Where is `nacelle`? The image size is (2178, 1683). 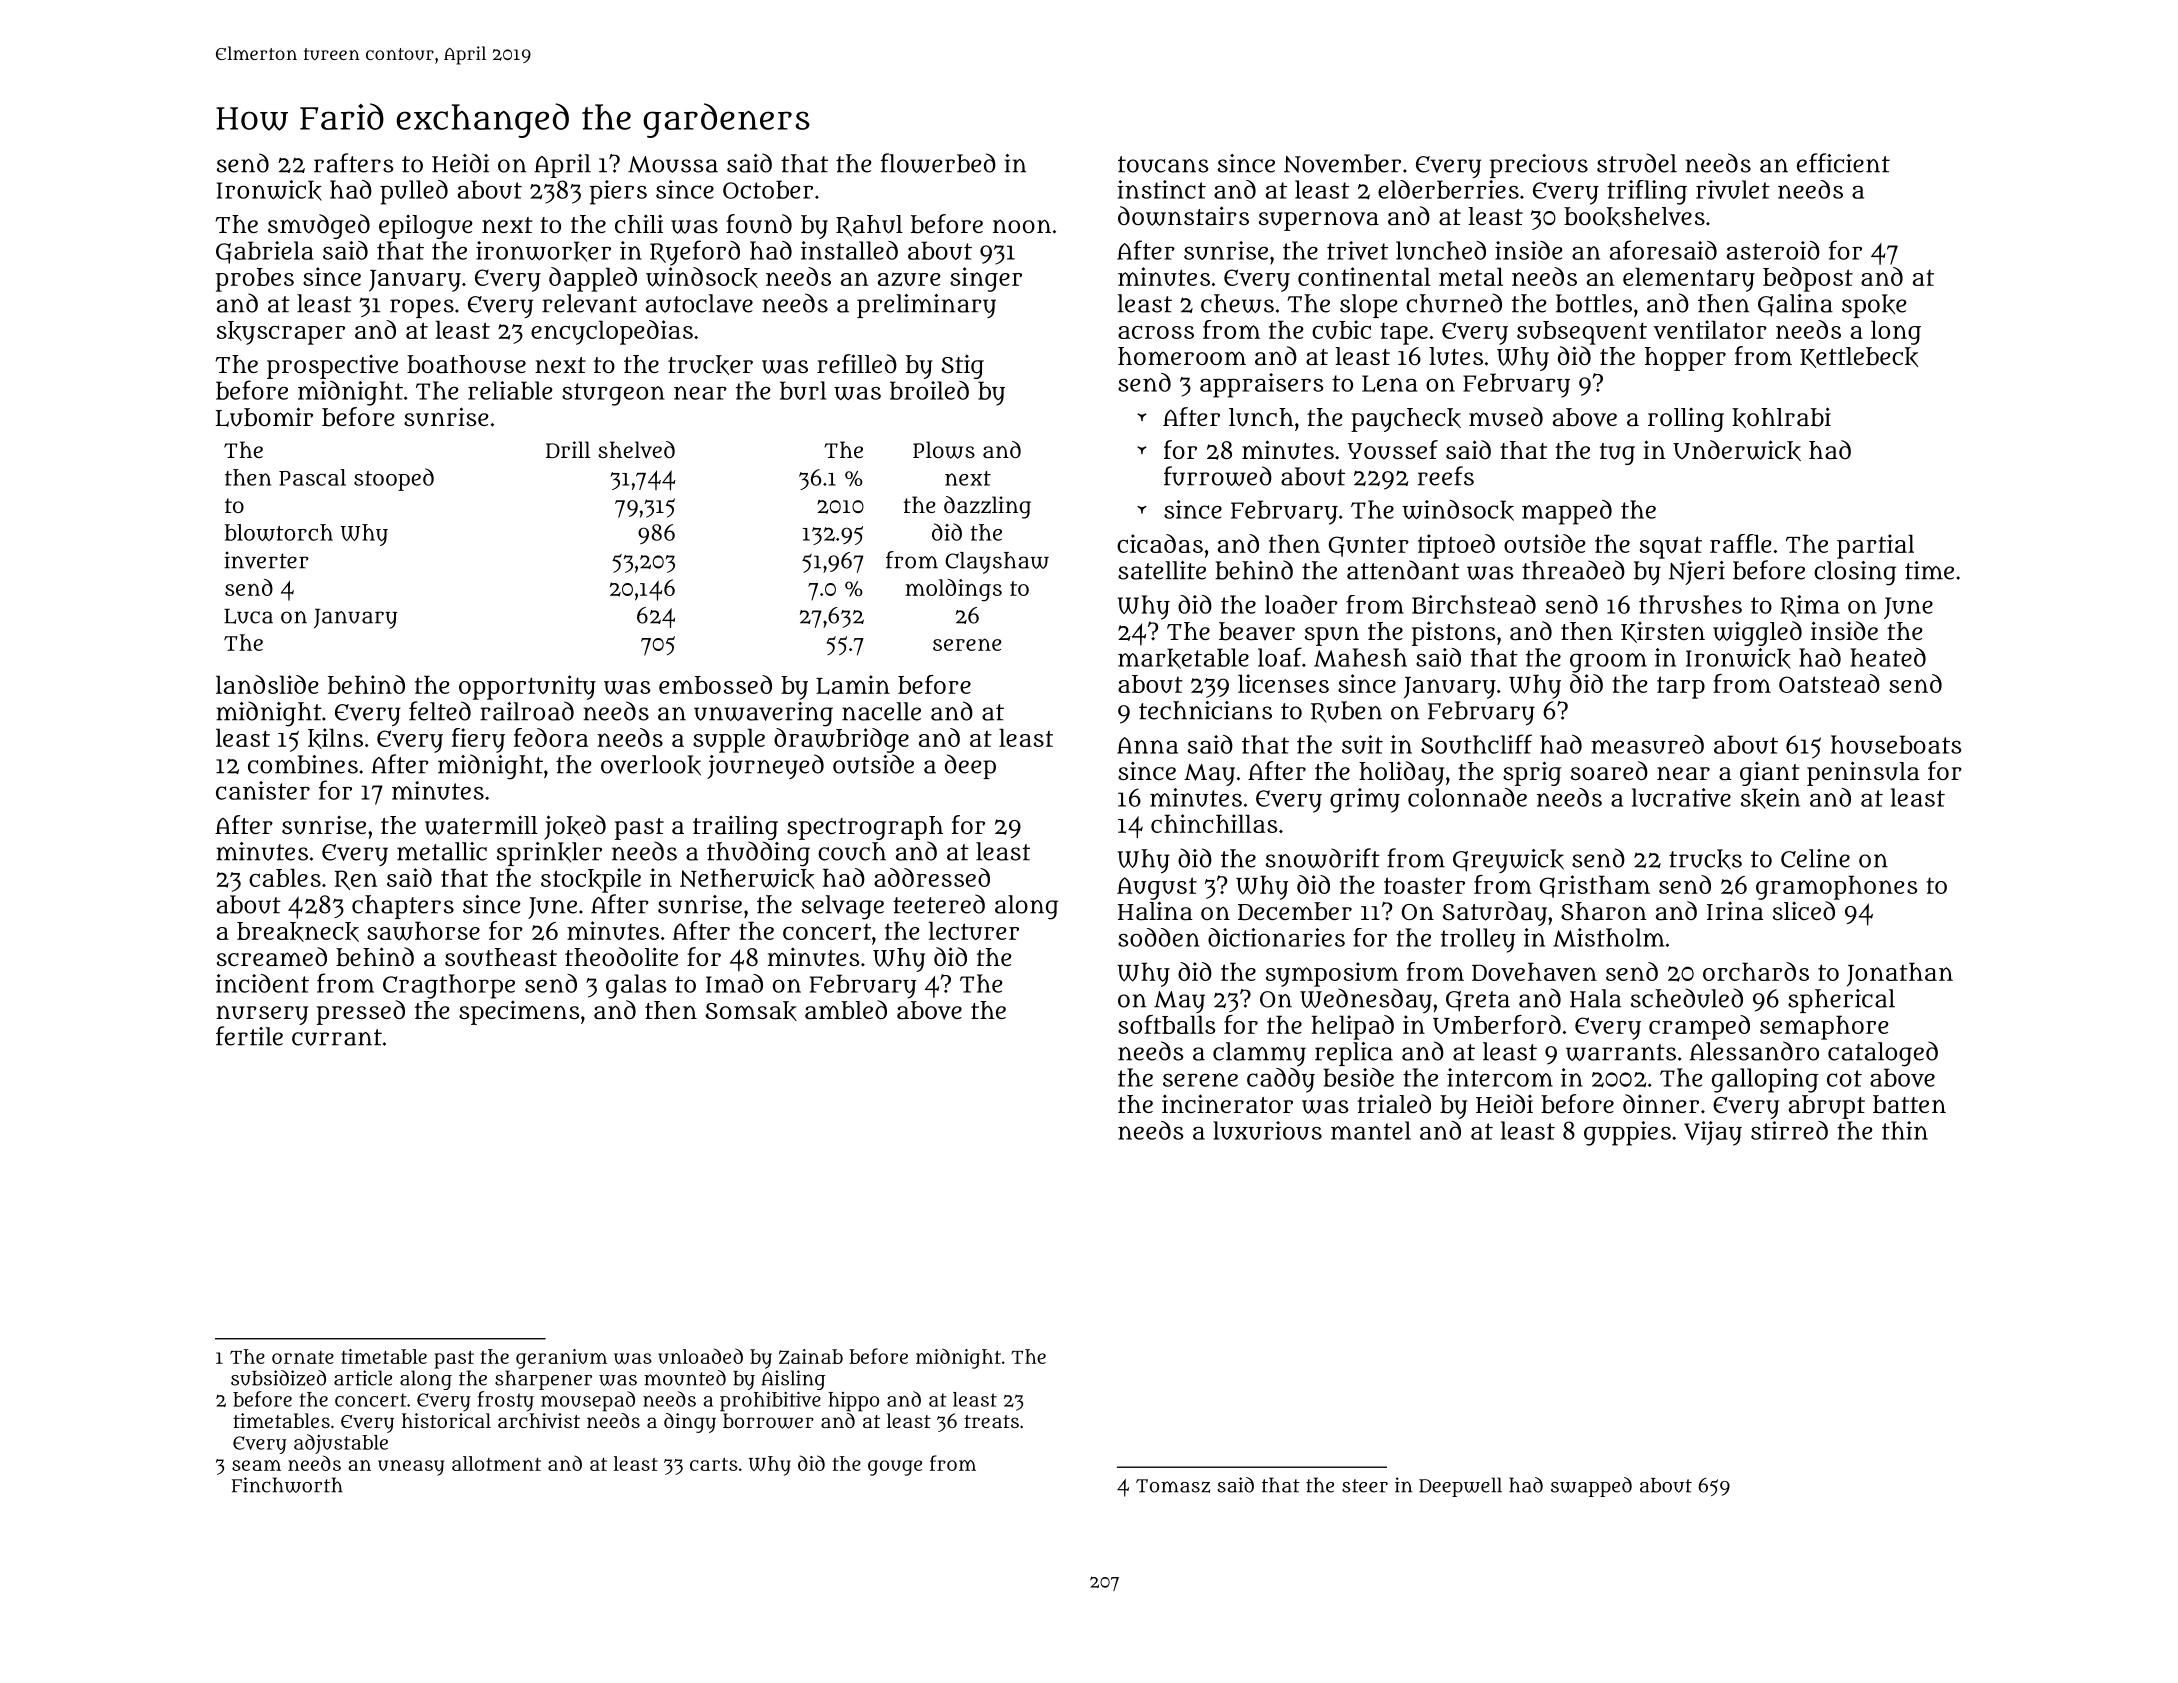
nacelle is located at coordinates (881, 711).
